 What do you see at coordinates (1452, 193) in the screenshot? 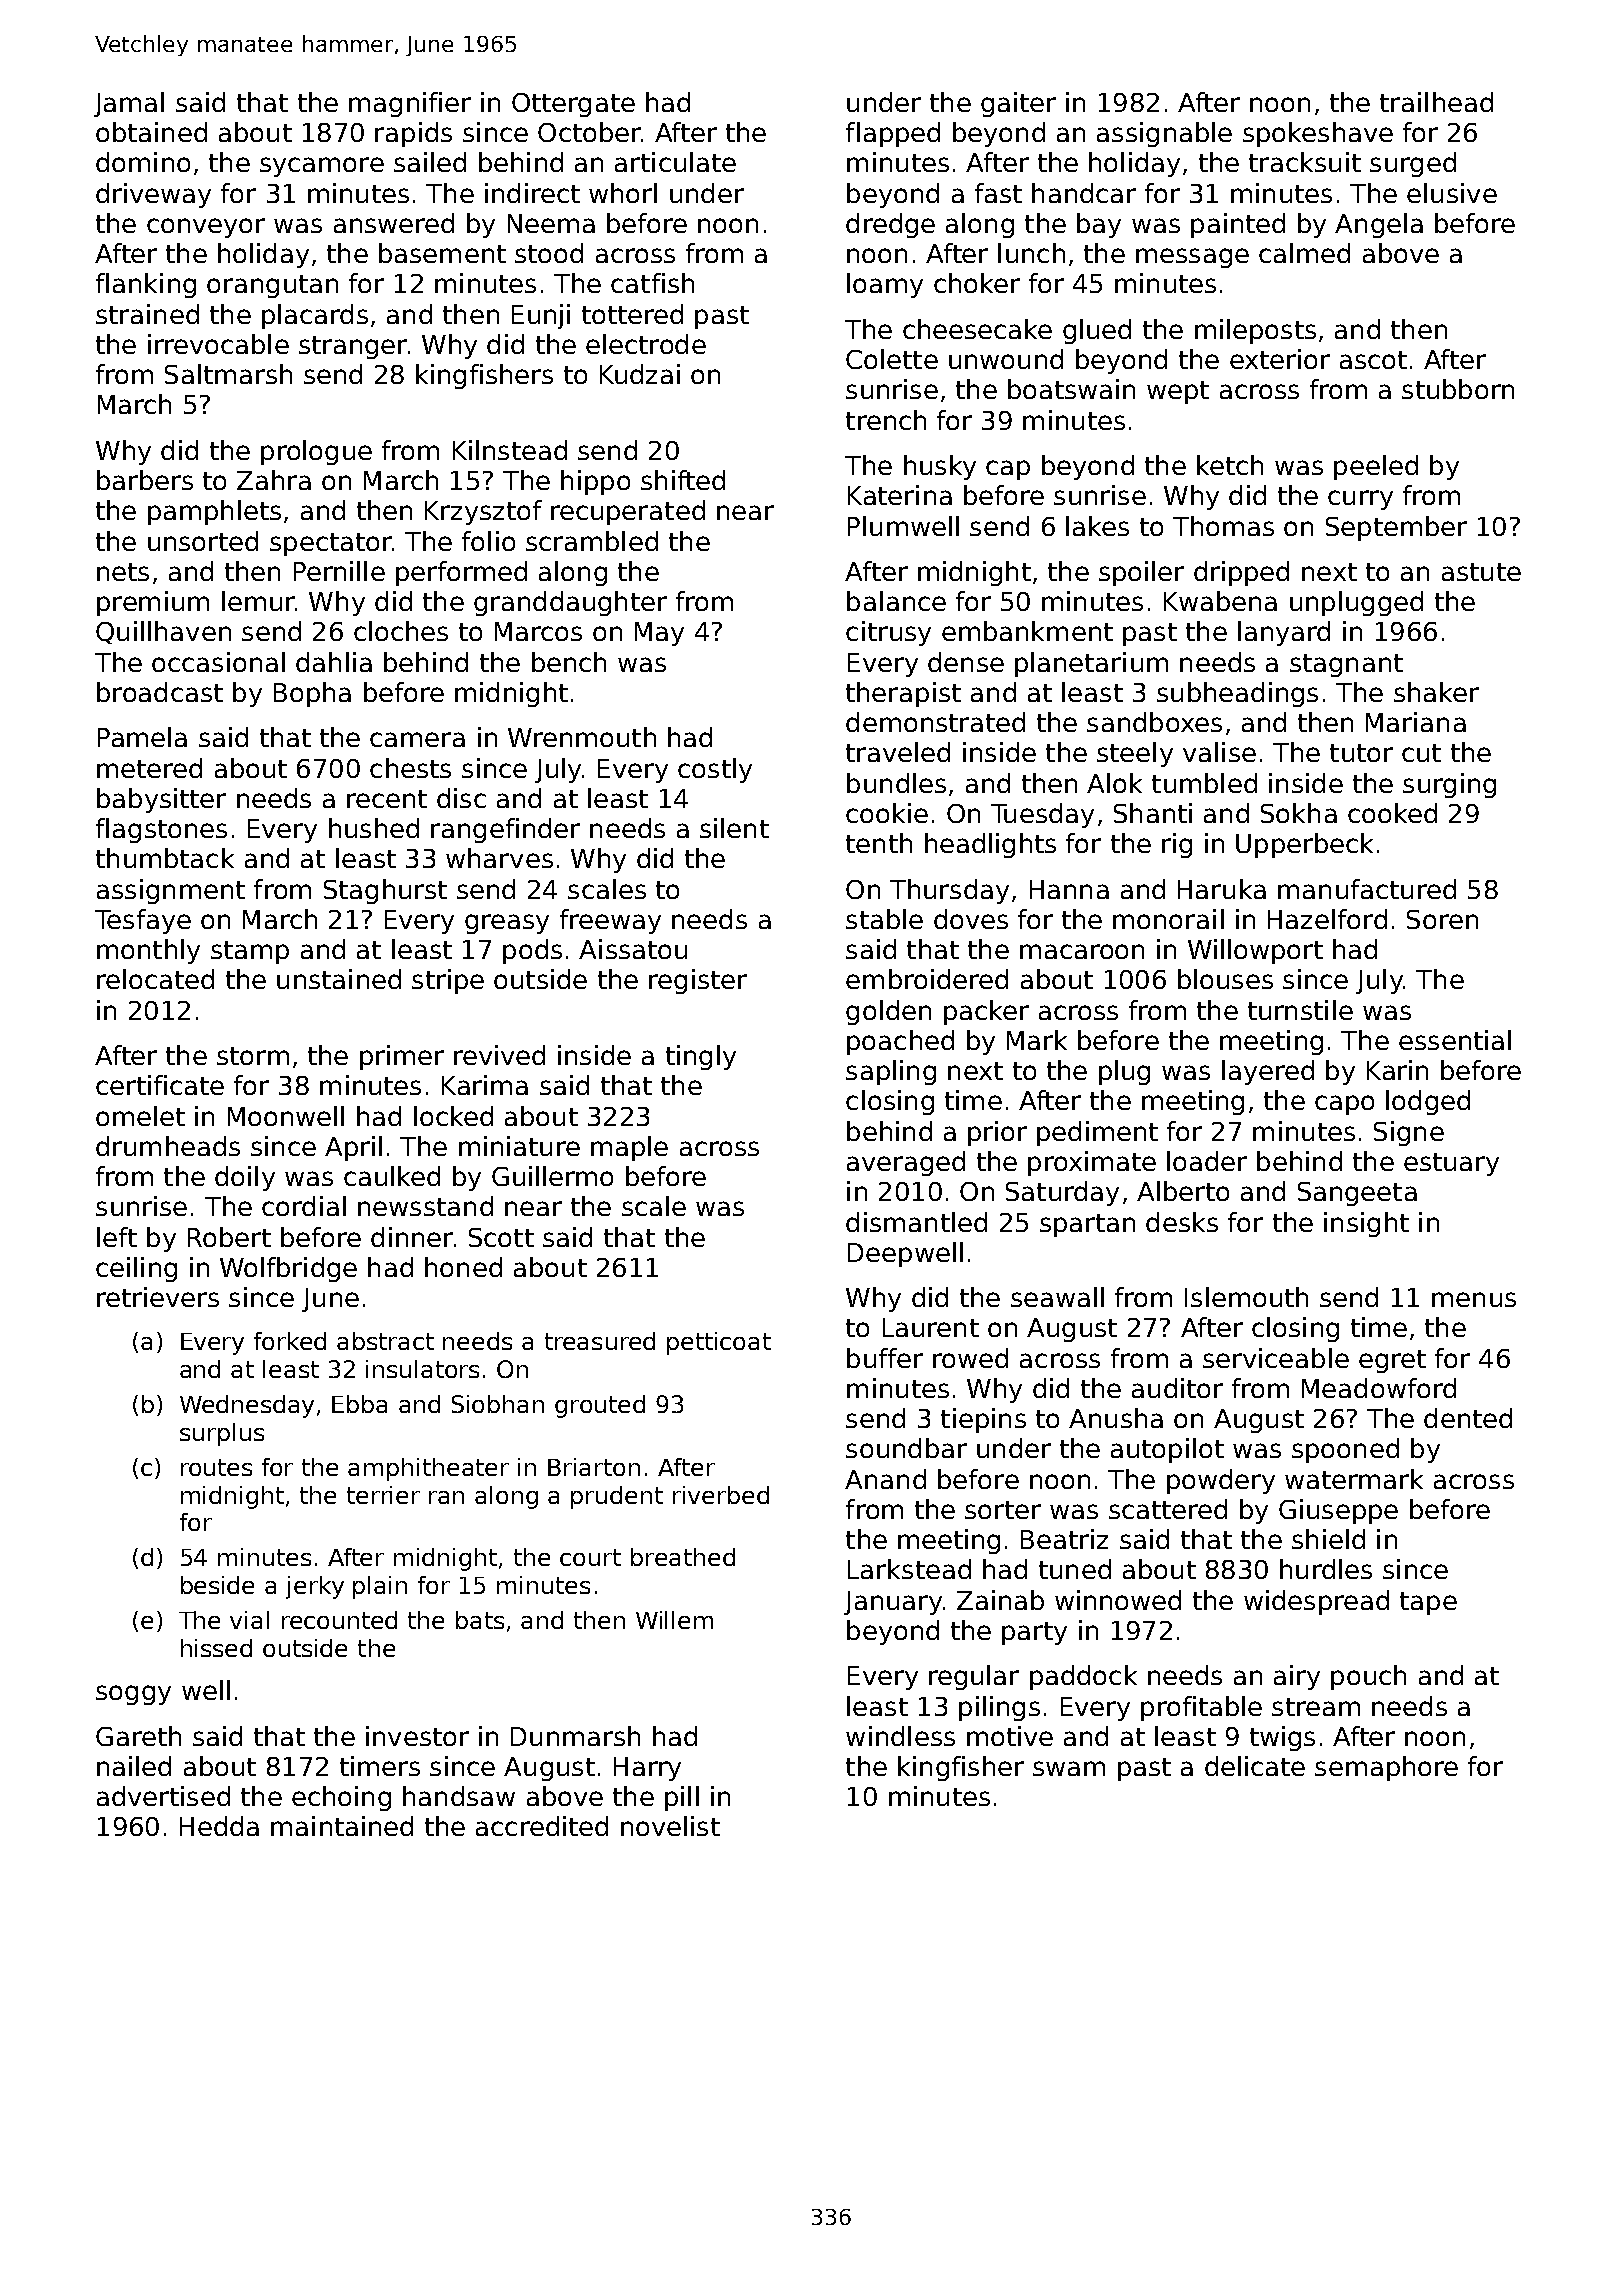
I see `elusive` at bounding box center [1452, 193].
